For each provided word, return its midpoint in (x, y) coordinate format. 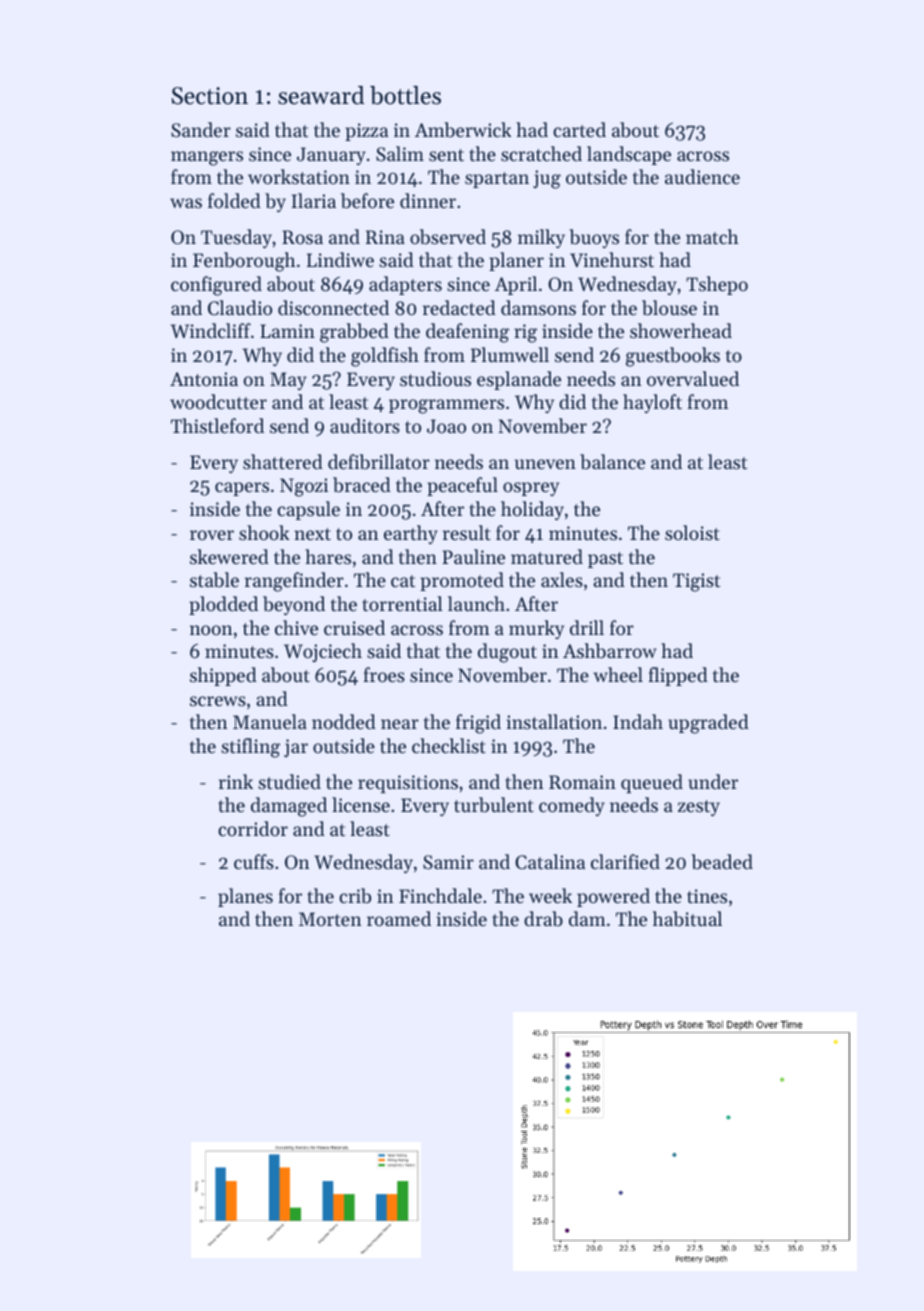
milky (541, 238)
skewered (229, 556)
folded (234, 200)
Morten (330, 919)
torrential (402, 603)
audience (702, 176)
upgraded (708, 724)
